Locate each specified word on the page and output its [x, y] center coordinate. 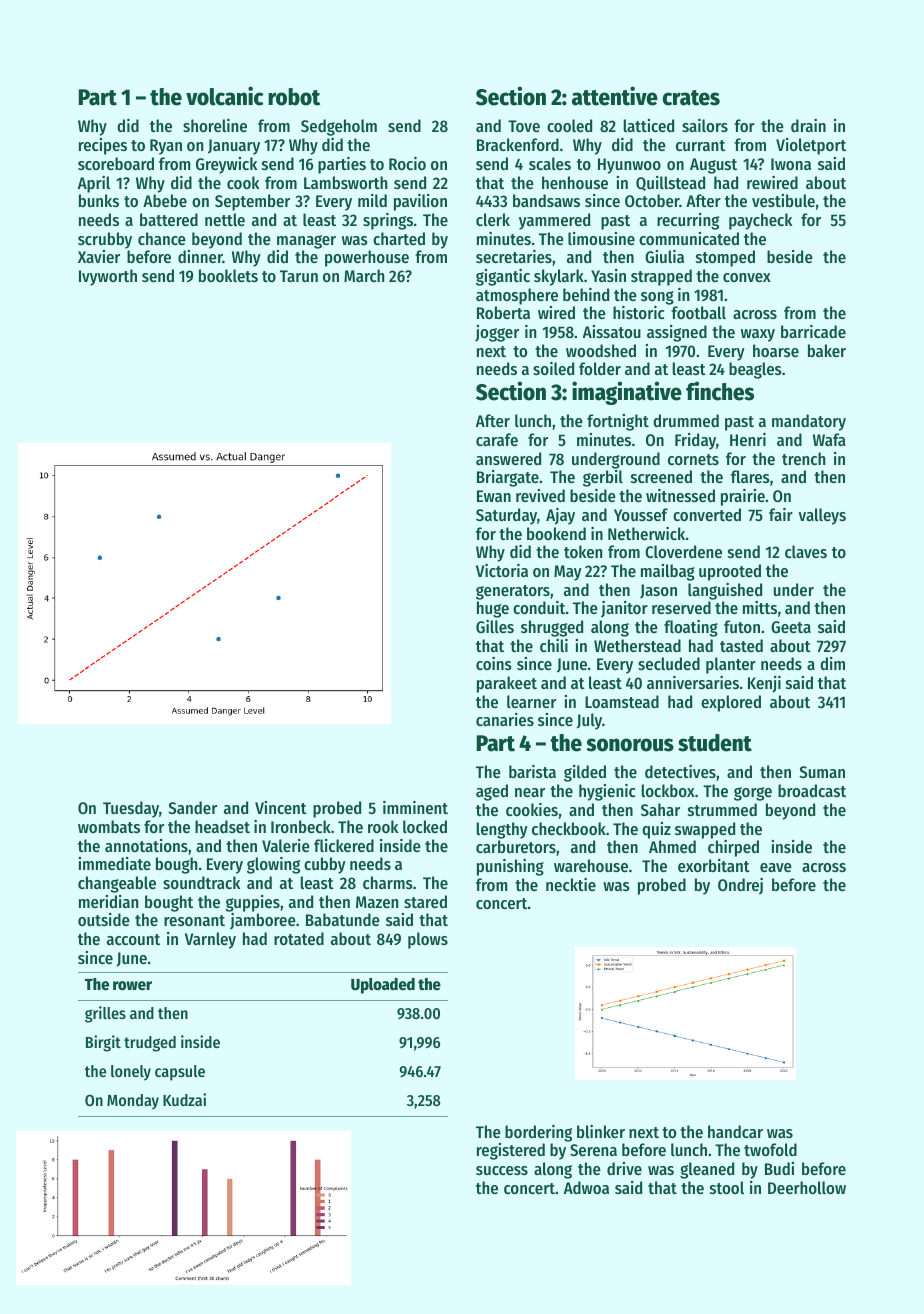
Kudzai [184, 1099]
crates [691, 98]
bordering [538, 1133]
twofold [770, 1149]
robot [294, 97]
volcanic [224, 96]
